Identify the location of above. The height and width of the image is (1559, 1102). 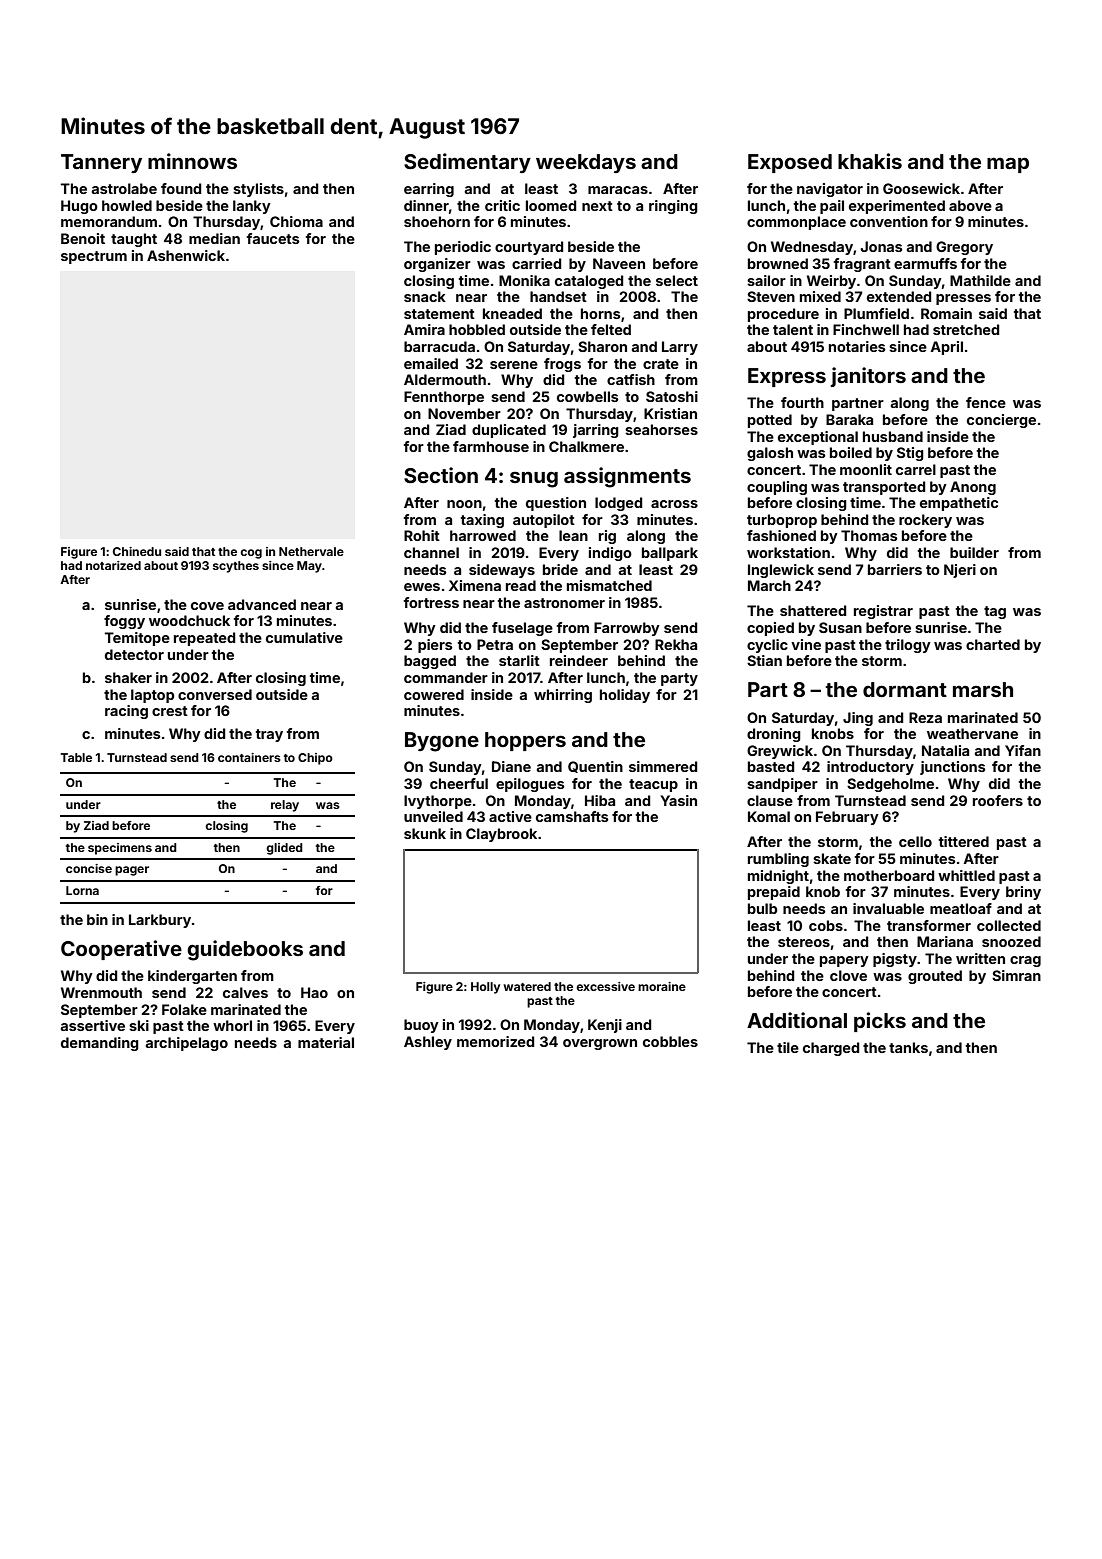
(970, 205).
